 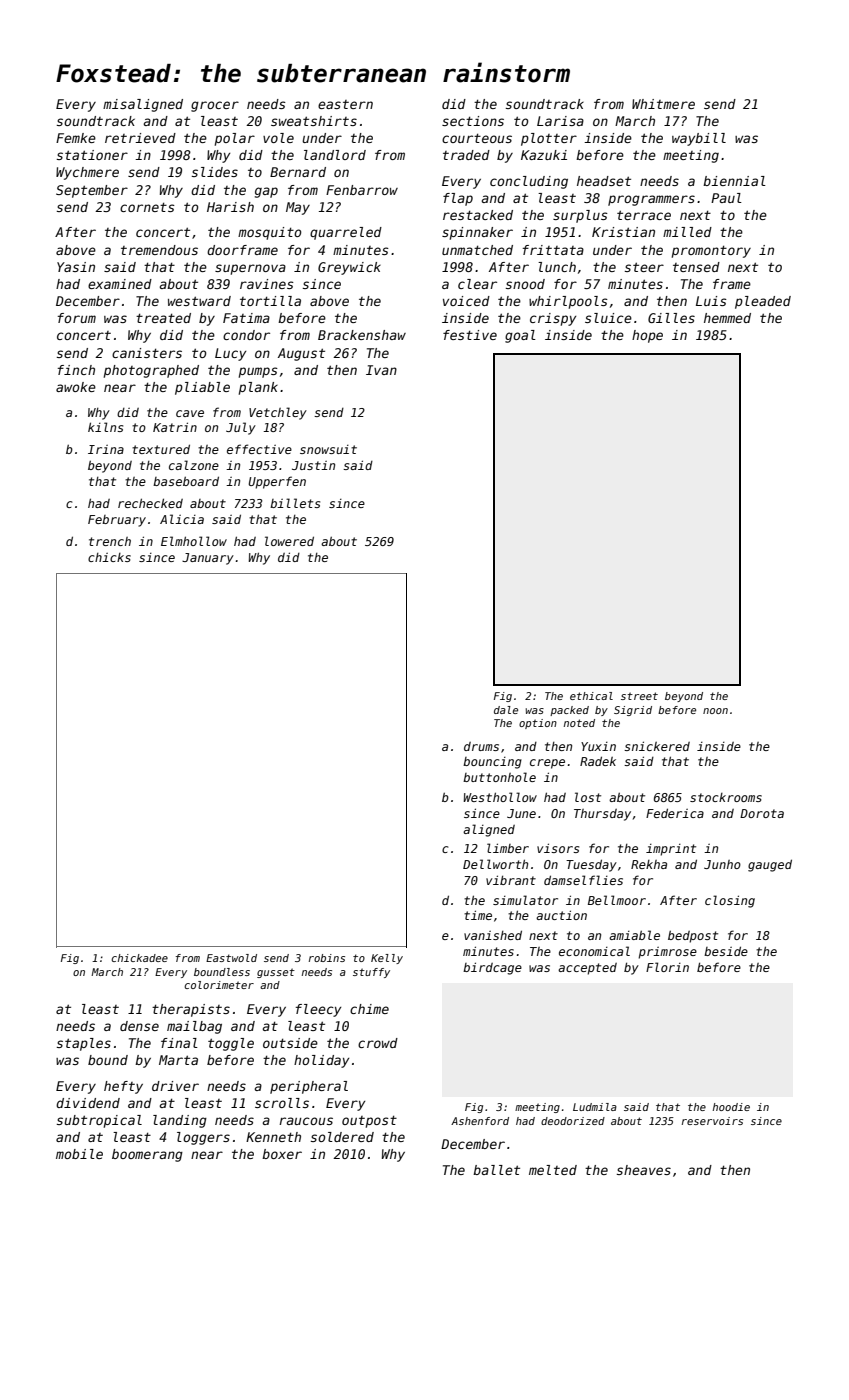 What do you see at coordinates (328, 449) in the screenshot?
I see `snowsuit` at bounding box center [328, 449].
